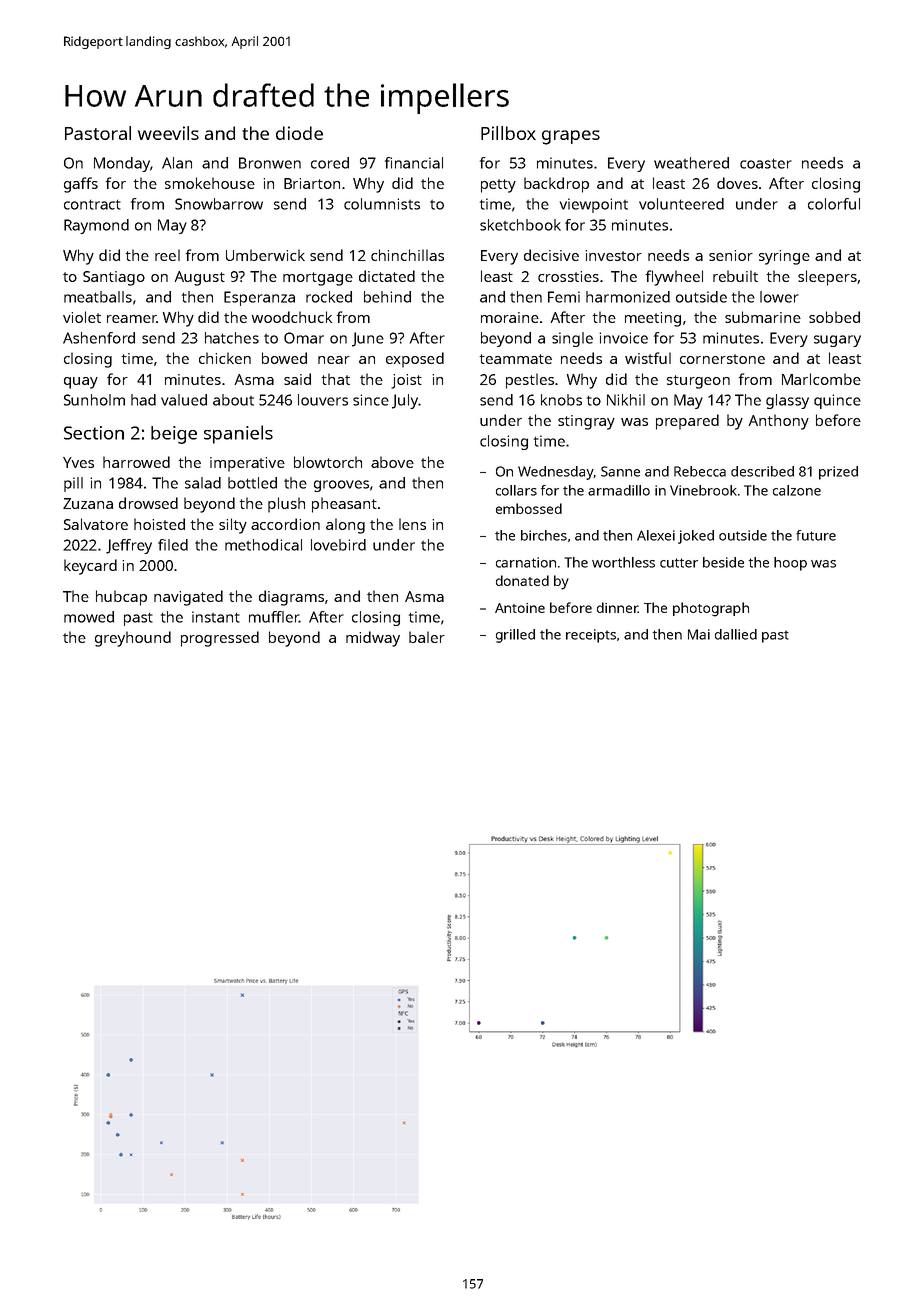 The width and height of the screenshot is (924, 1308). I want to click on meatballs, so click(98, 297).
